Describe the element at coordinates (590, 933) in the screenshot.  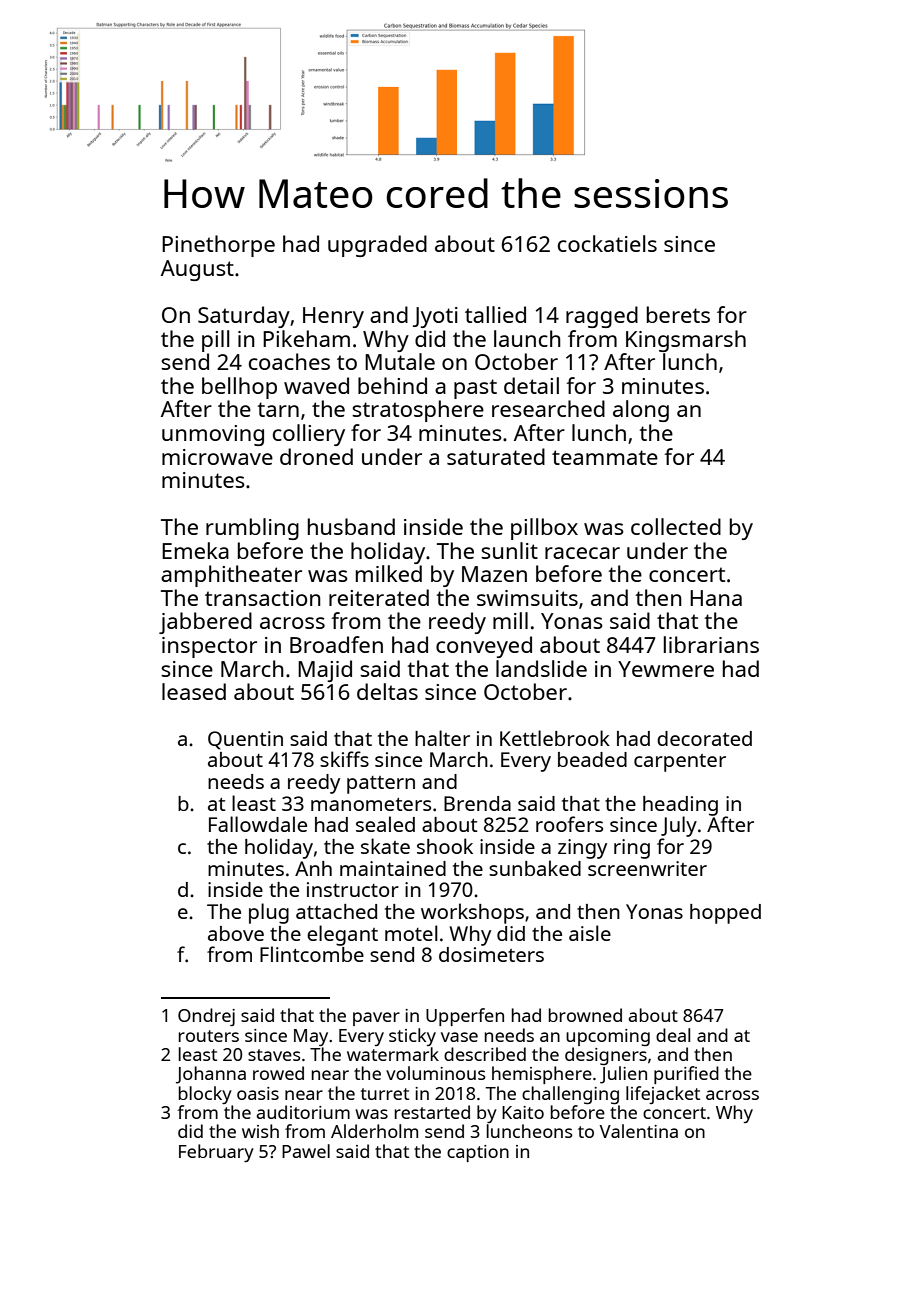
I see `aisle` at that location.
